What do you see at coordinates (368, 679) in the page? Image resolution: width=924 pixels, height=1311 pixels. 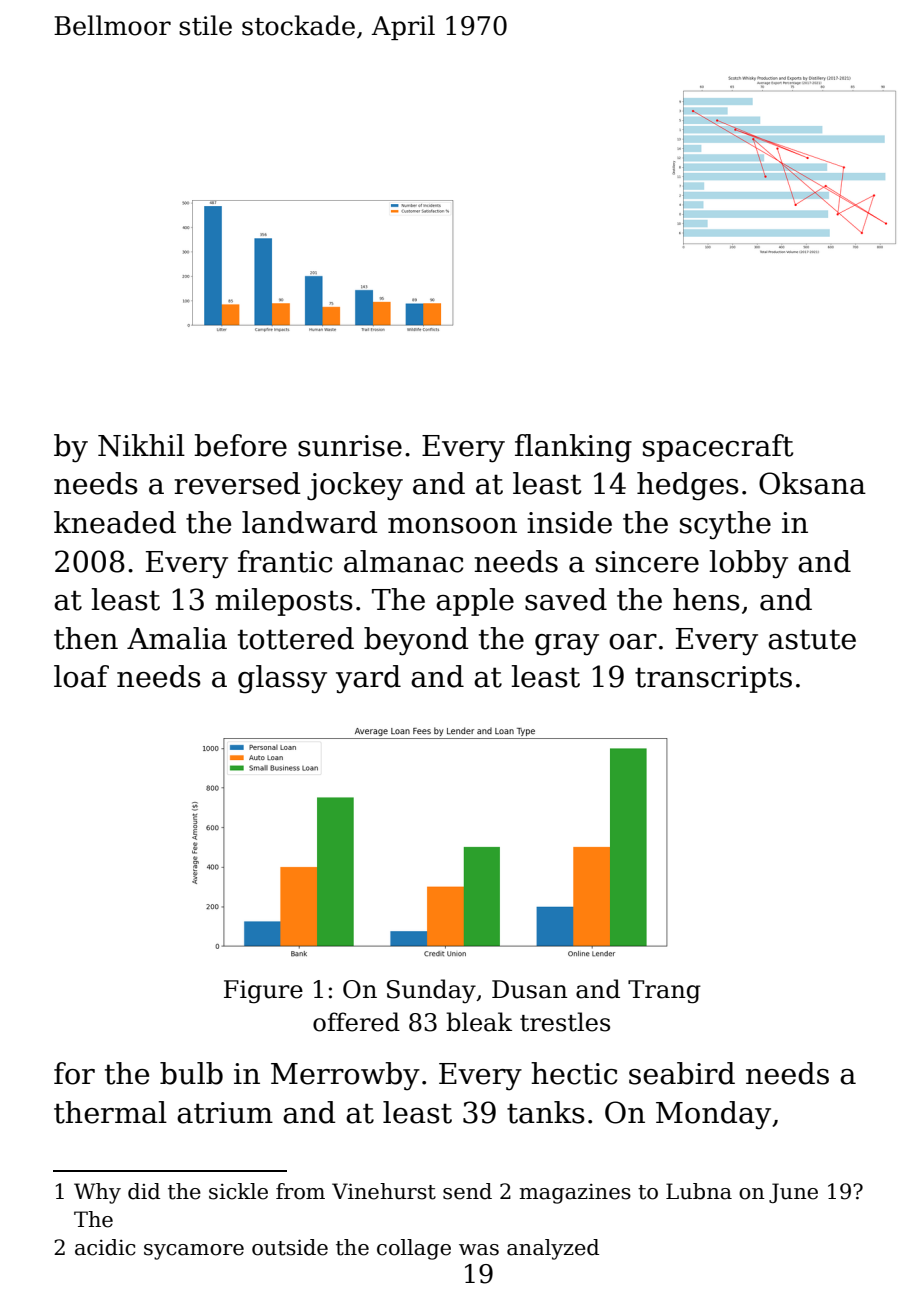 I see `yard` at bounding box center [368, 679].
